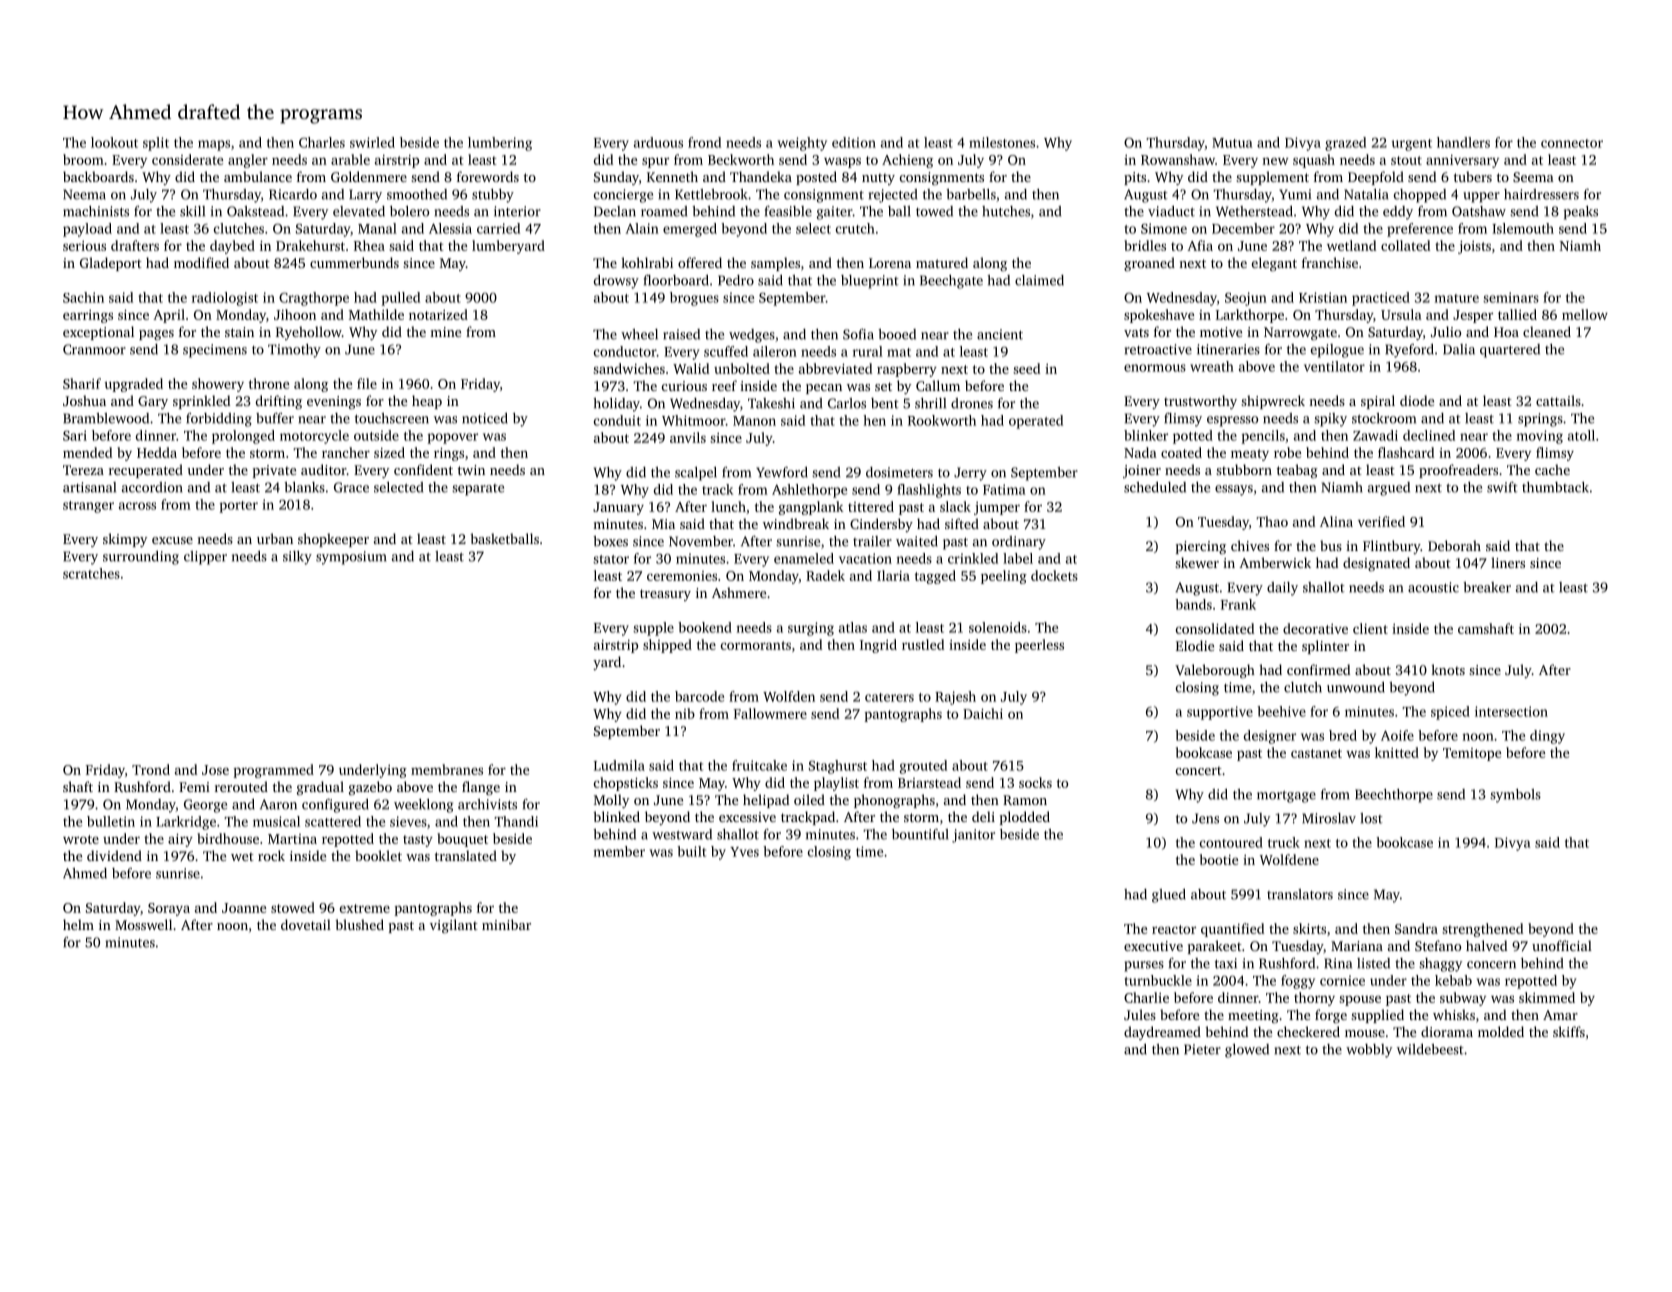 Image resolution: width=1672 pixels, height=1292 pixels. I want to click on blushed, so click(359, 924).
